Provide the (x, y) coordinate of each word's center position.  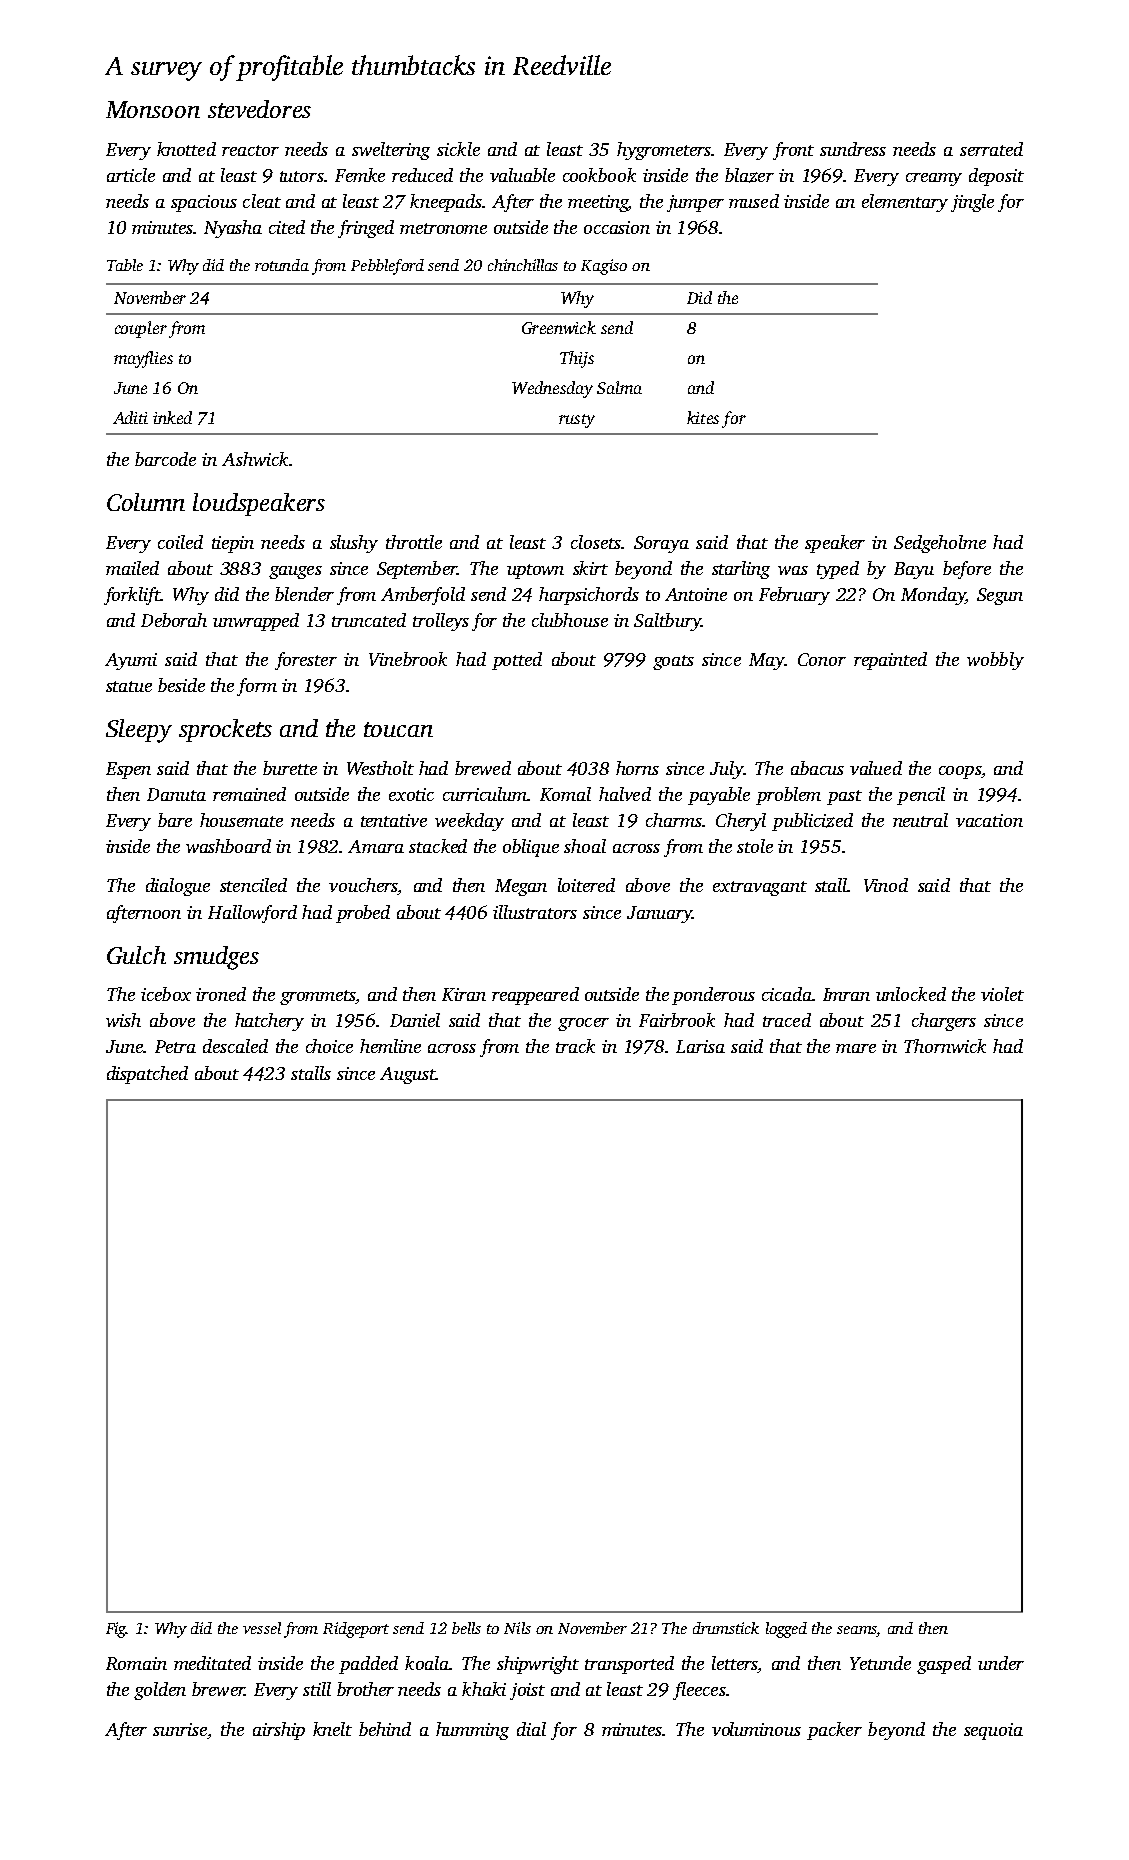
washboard (228, 846)
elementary (905, 203)
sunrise (180, 1729)
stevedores (259, 109)
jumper (695, 203)
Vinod (886, 885)
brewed (483, 768)
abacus (817, 768)
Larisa (700, 1046)
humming (472, 1731)
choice (329, 1046)
